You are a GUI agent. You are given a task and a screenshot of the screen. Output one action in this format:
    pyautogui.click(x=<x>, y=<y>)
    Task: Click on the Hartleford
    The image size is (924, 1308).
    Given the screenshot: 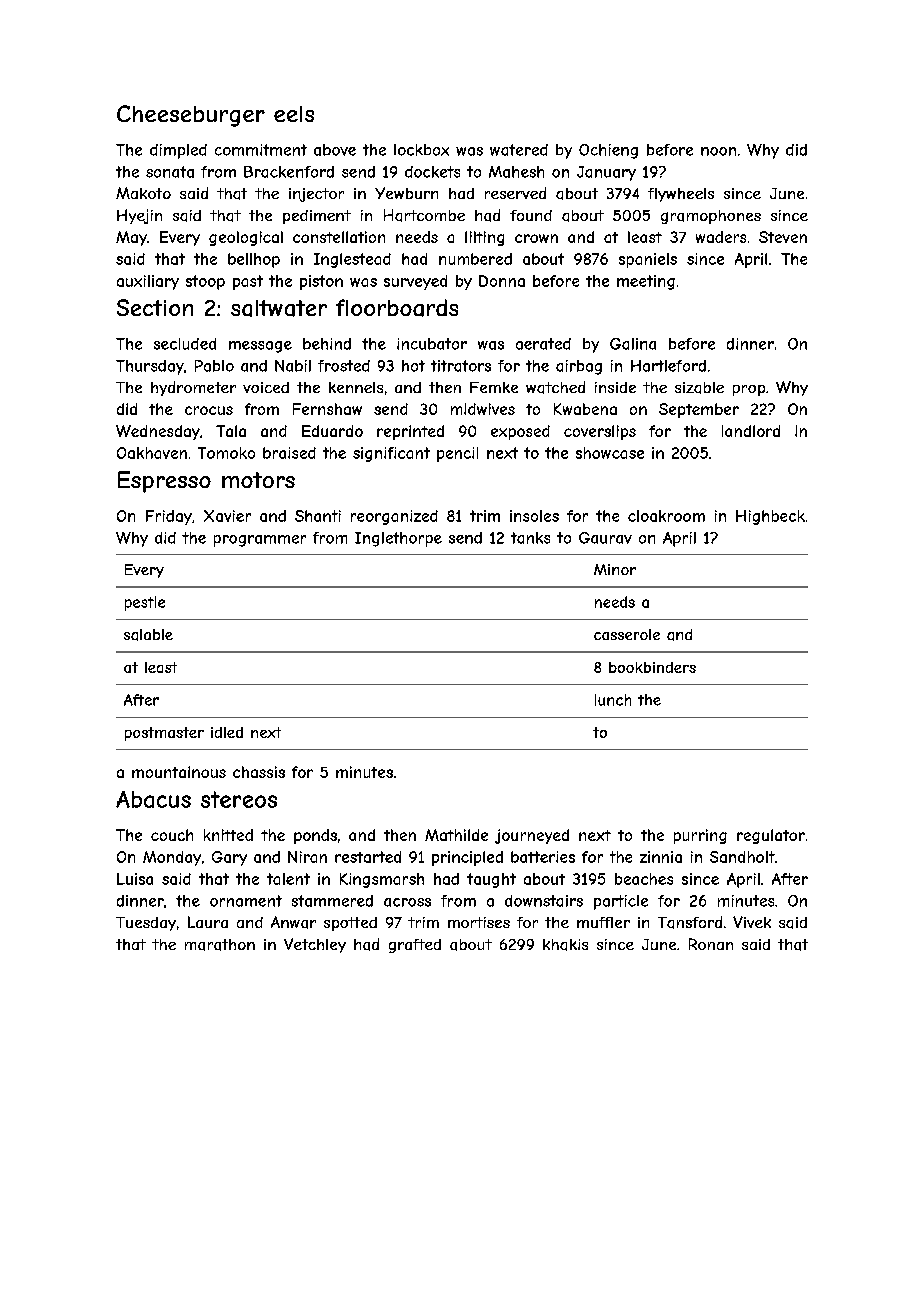 What is the action you would take?
    pyautogui.click(x=668, y=366)
